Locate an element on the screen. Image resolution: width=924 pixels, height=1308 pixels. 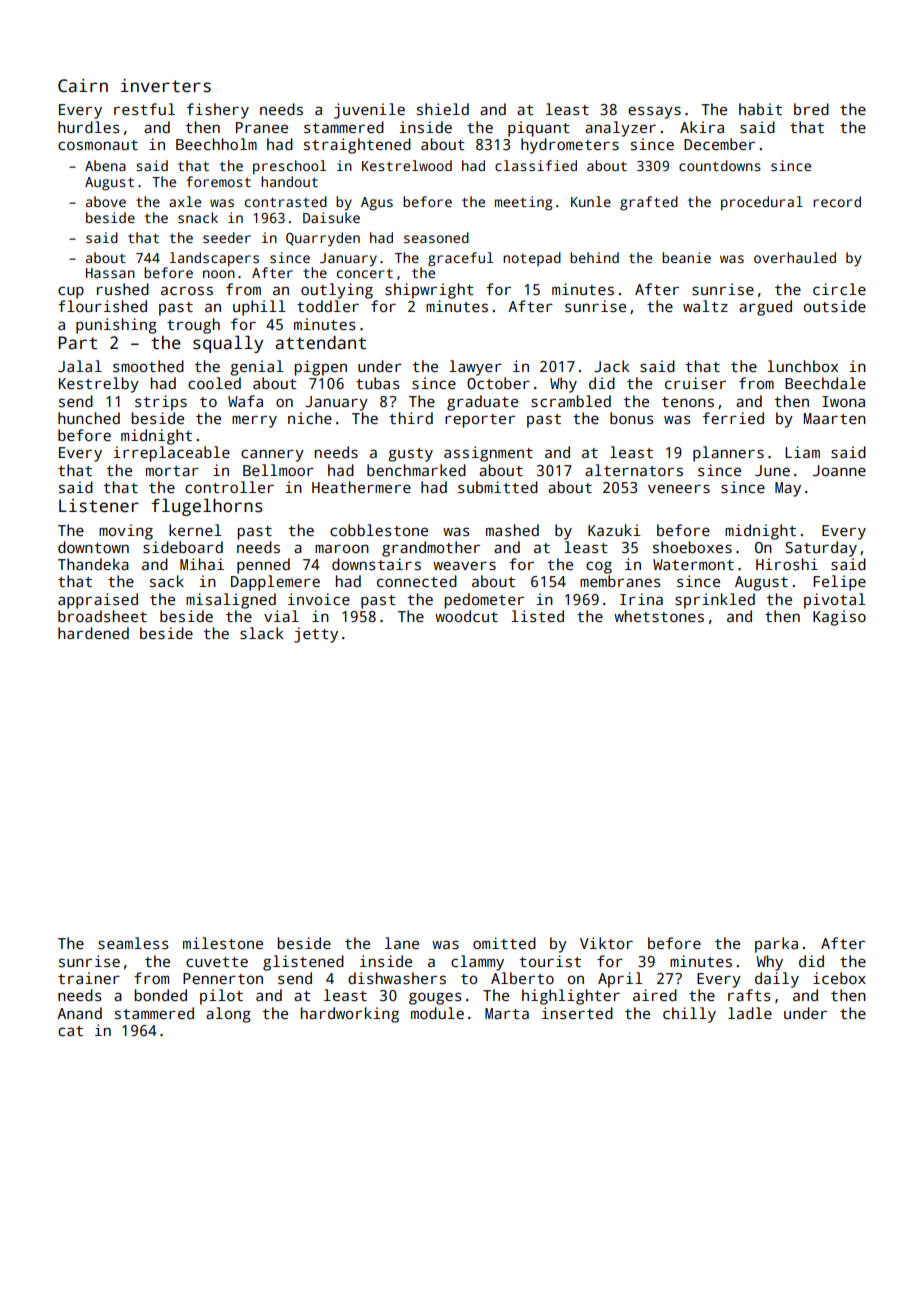
lunchbox is located at coordinates (802, 366).
